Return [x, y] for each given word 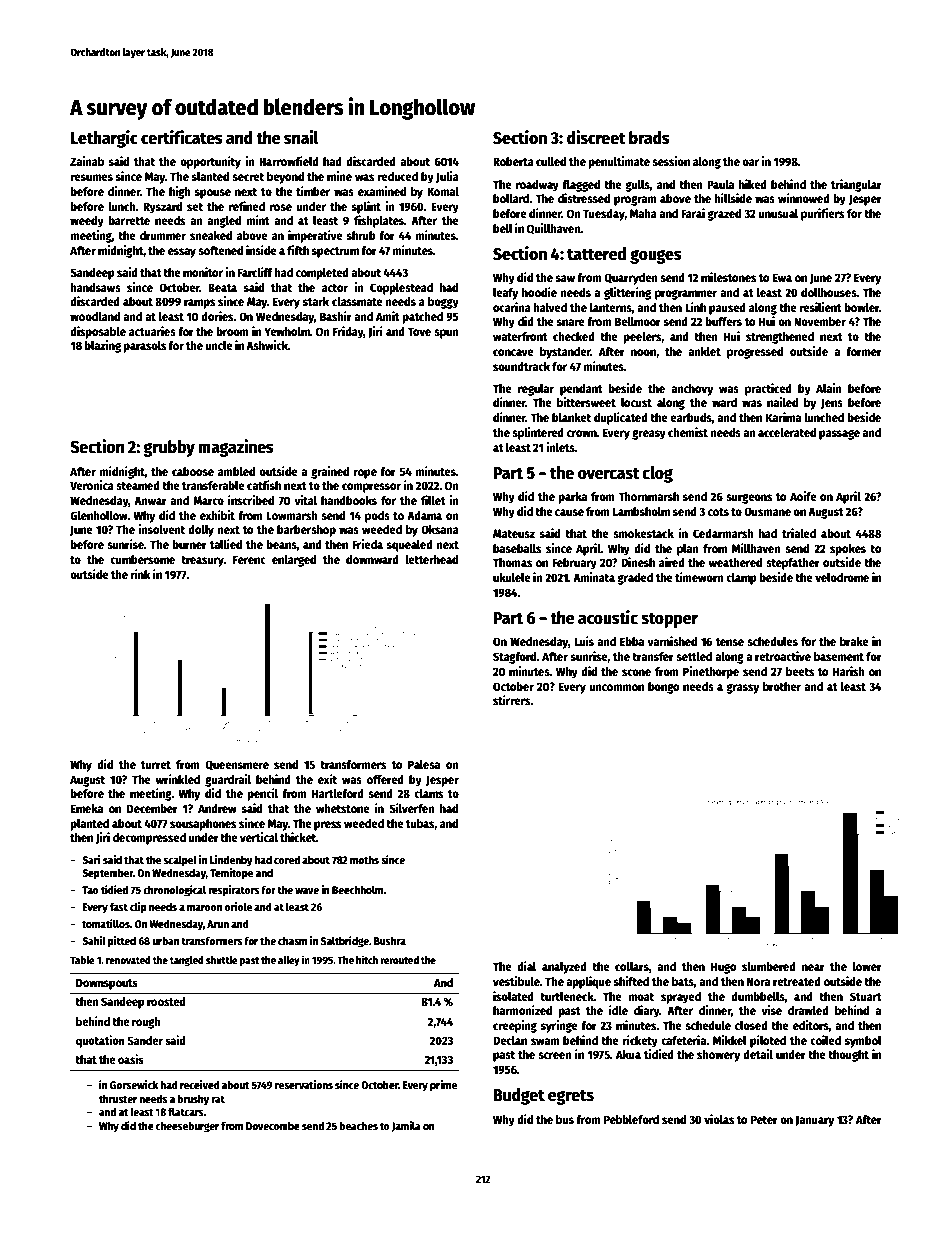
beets [800, 671]
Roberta [513, 161]
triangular [856, 185]
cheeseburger [187, 1127]
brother [782, 686]
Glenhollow [99, 515]
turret [156, 765]
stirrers [511, 700]
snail [301, 137]
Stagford [515, 658]
